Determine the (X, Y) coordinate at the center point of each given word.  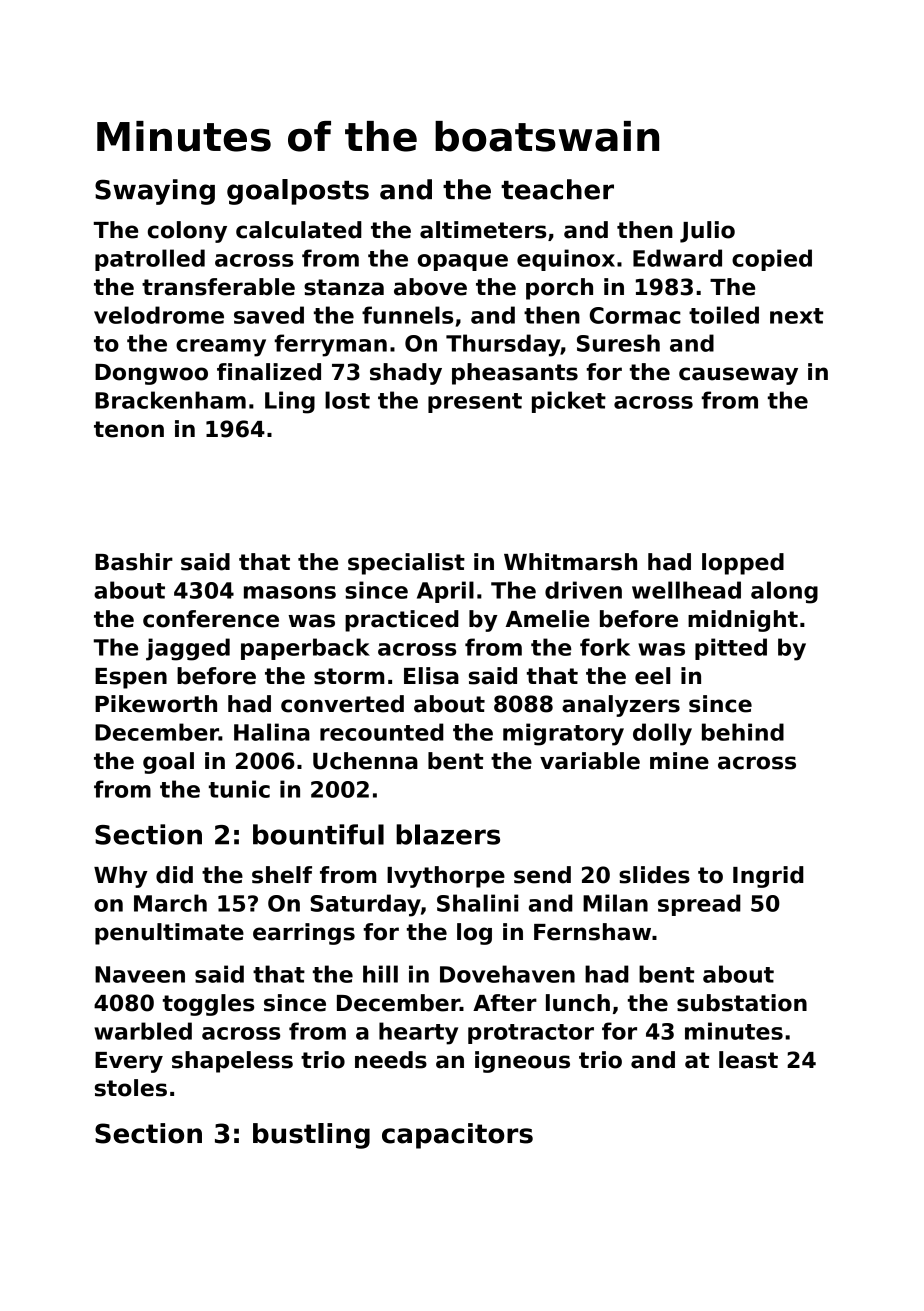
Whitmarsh (570, 562)
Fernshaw (592, 932)
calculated (299, 230)
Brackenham (170, 400)
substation (742, 1003)
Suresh (618, 343)
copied (772, 260)
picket (569, 402)
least (748, 1060)
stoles (131, 1088)
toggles (208, 1005)
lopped (743, 564)
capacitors (457, 1136)
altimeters (483, 230)
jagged (188, 649)
